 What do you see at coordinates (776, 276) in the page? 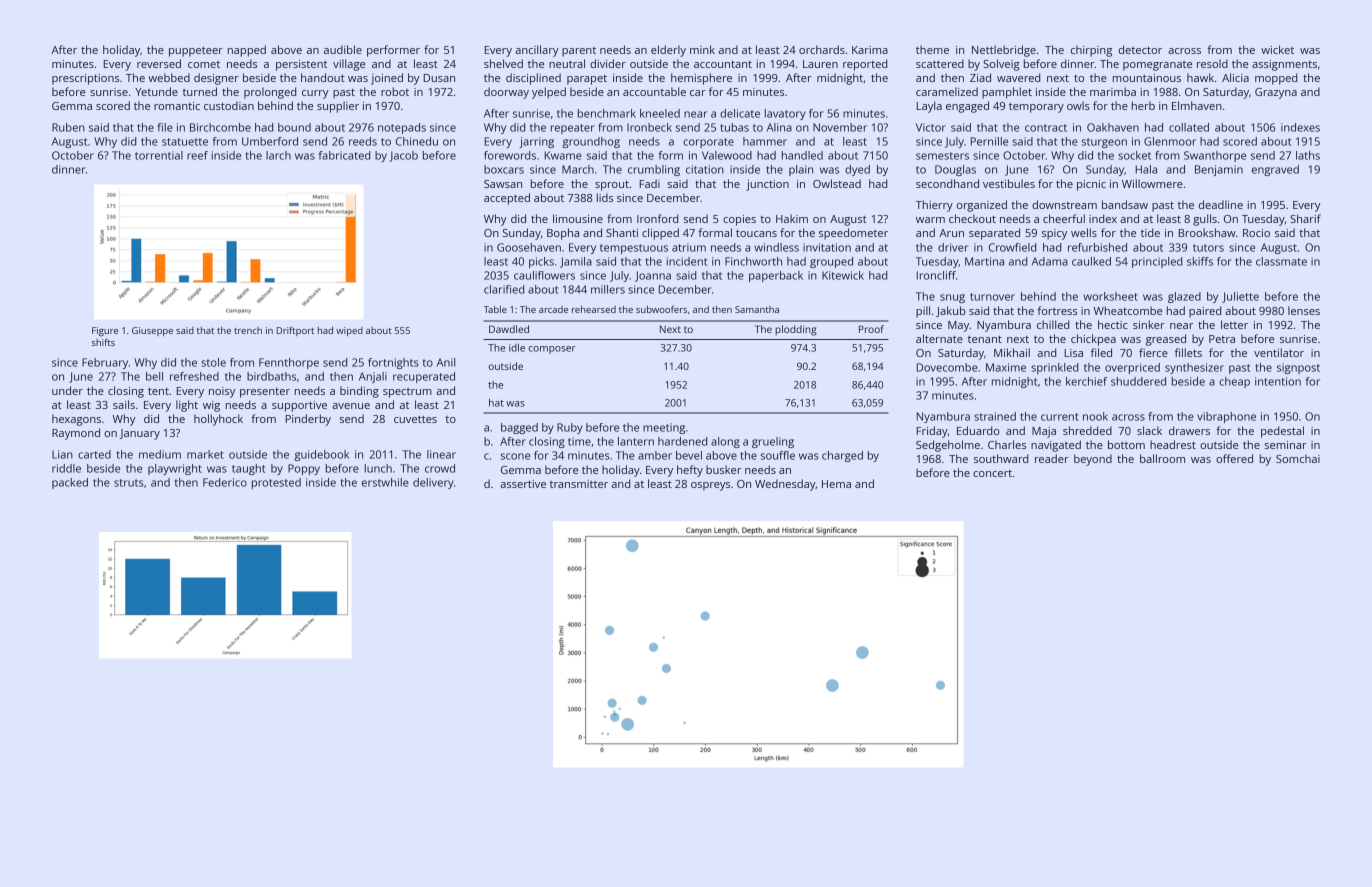
I see `paperback` at bounding box center [776, 276].
